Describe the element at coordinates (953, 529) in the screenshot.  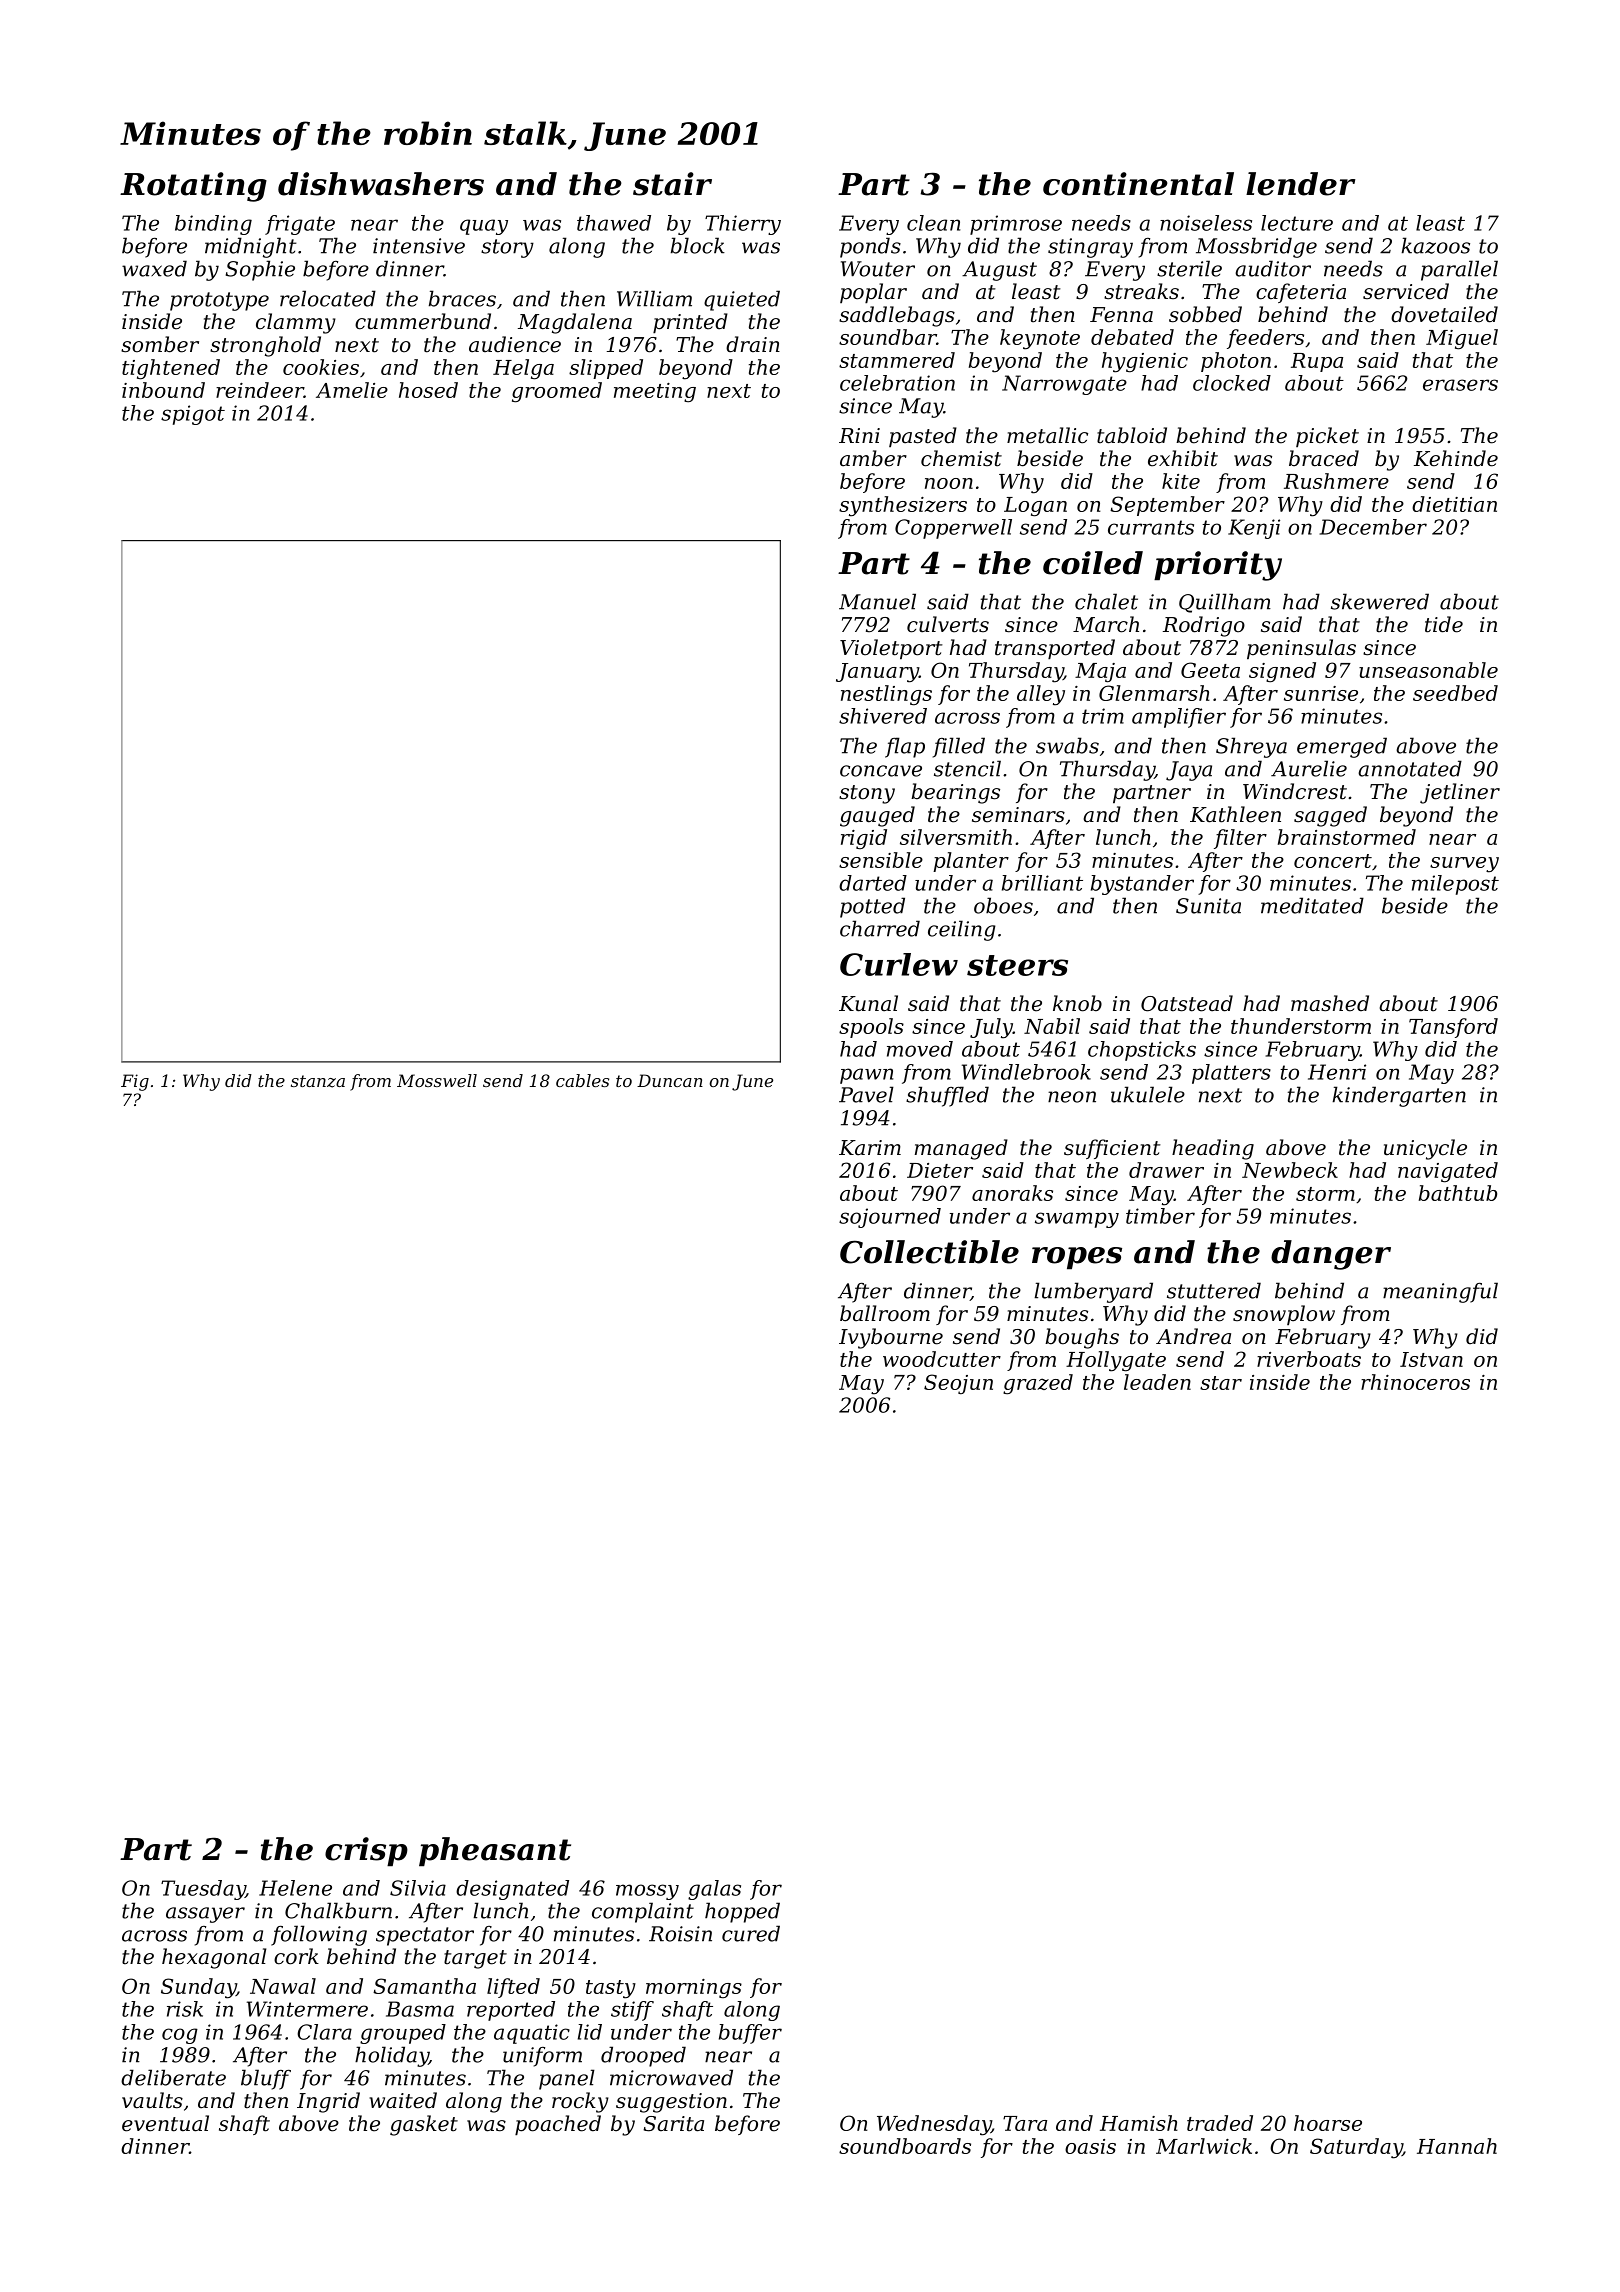
I see `Copperwell` at that location.
